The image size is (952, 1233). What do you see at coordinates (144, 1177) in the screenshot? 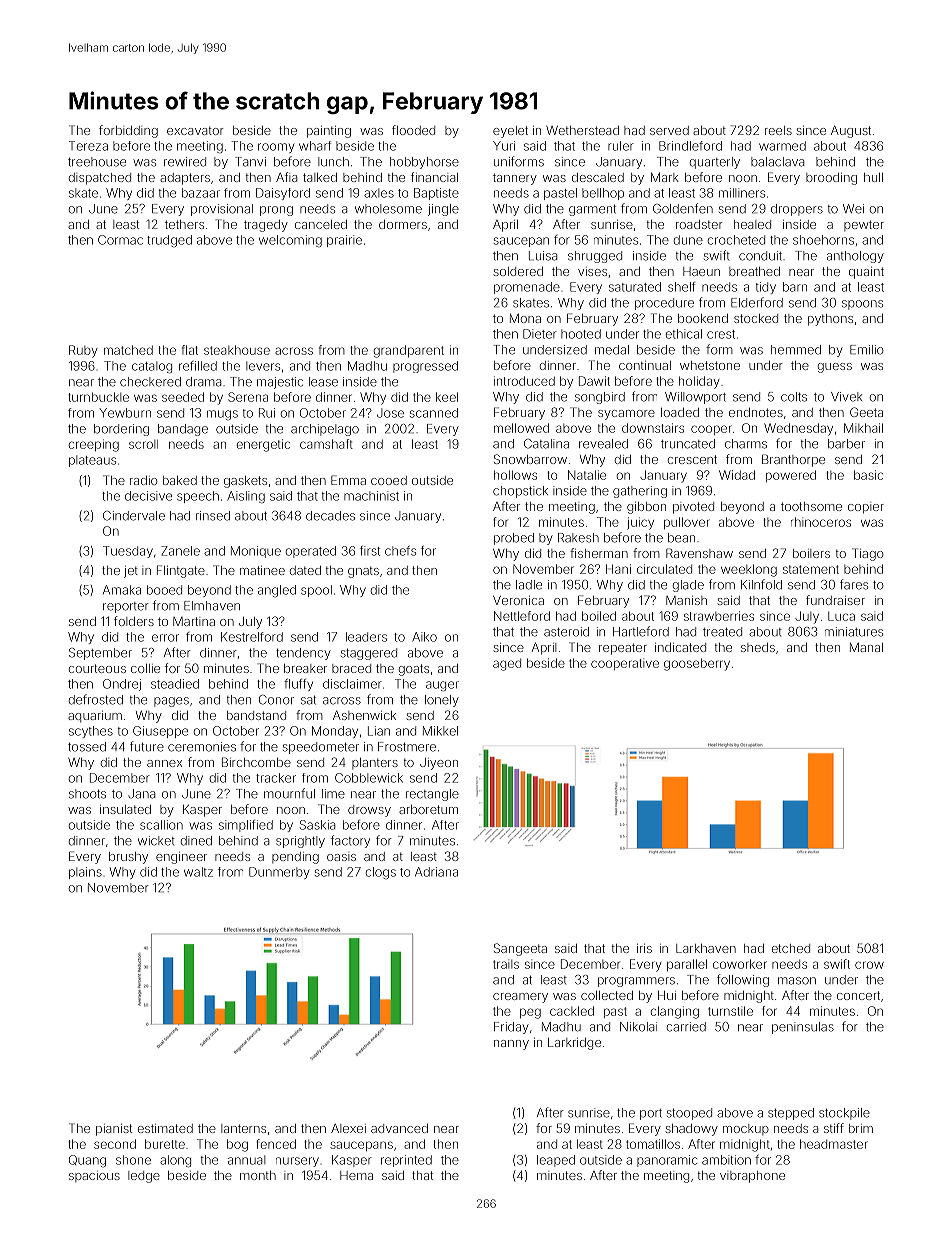
I see `ledge` at bounding box center [144, 1177].
